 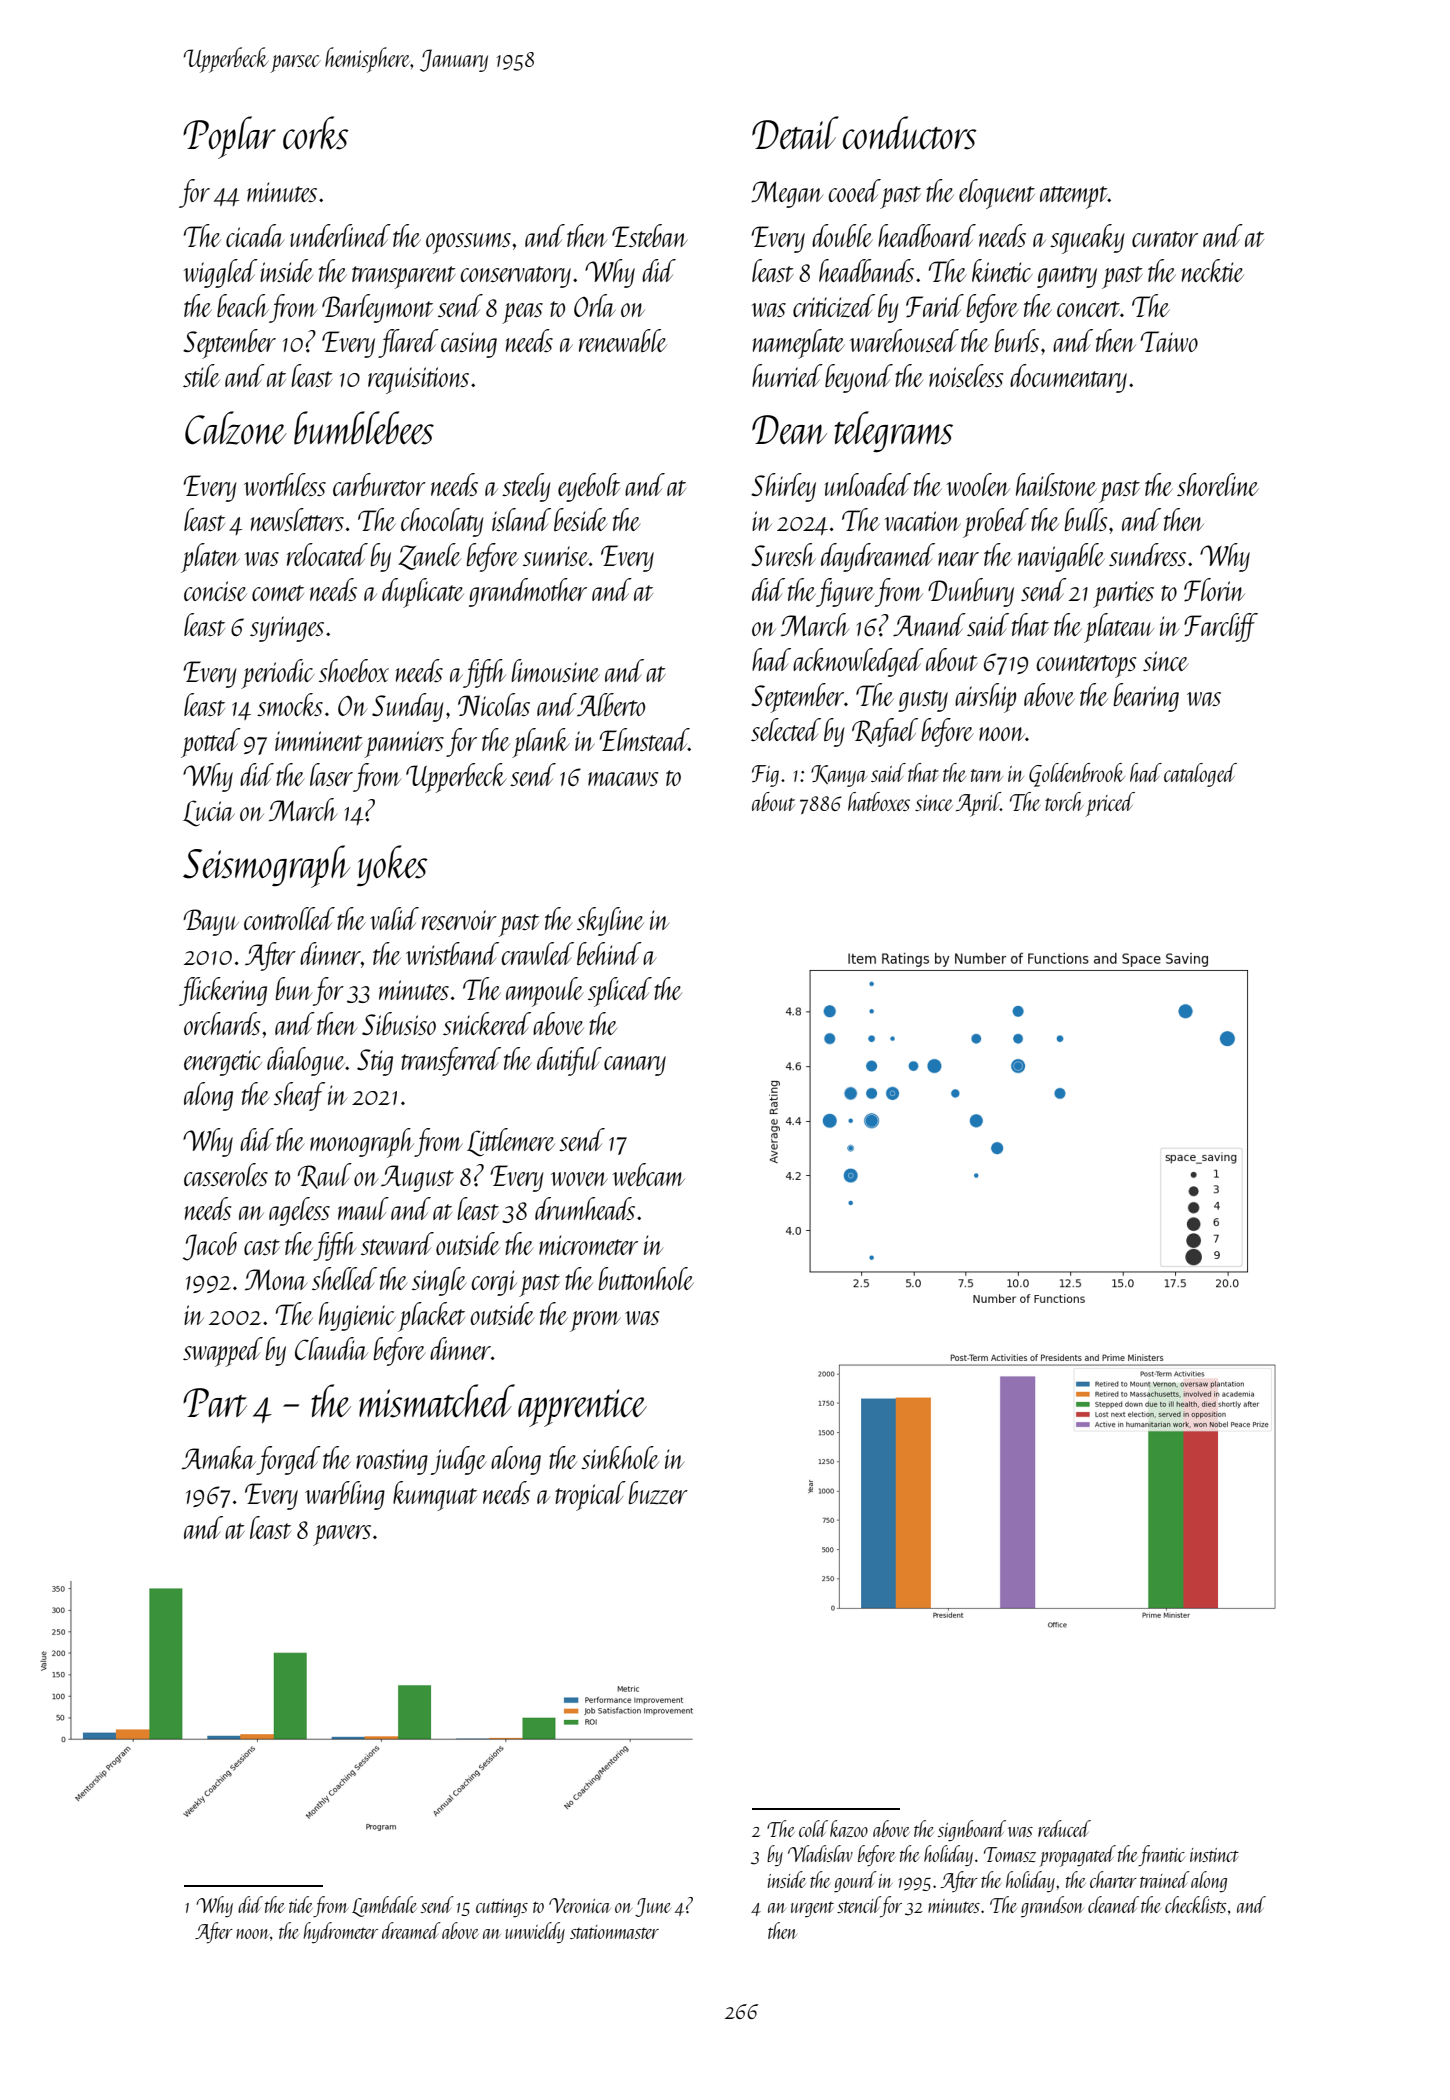 What do you see at coordinates (1016, 340) in the screenshot?
I see `burls` at bounding box center [1016, 340].
